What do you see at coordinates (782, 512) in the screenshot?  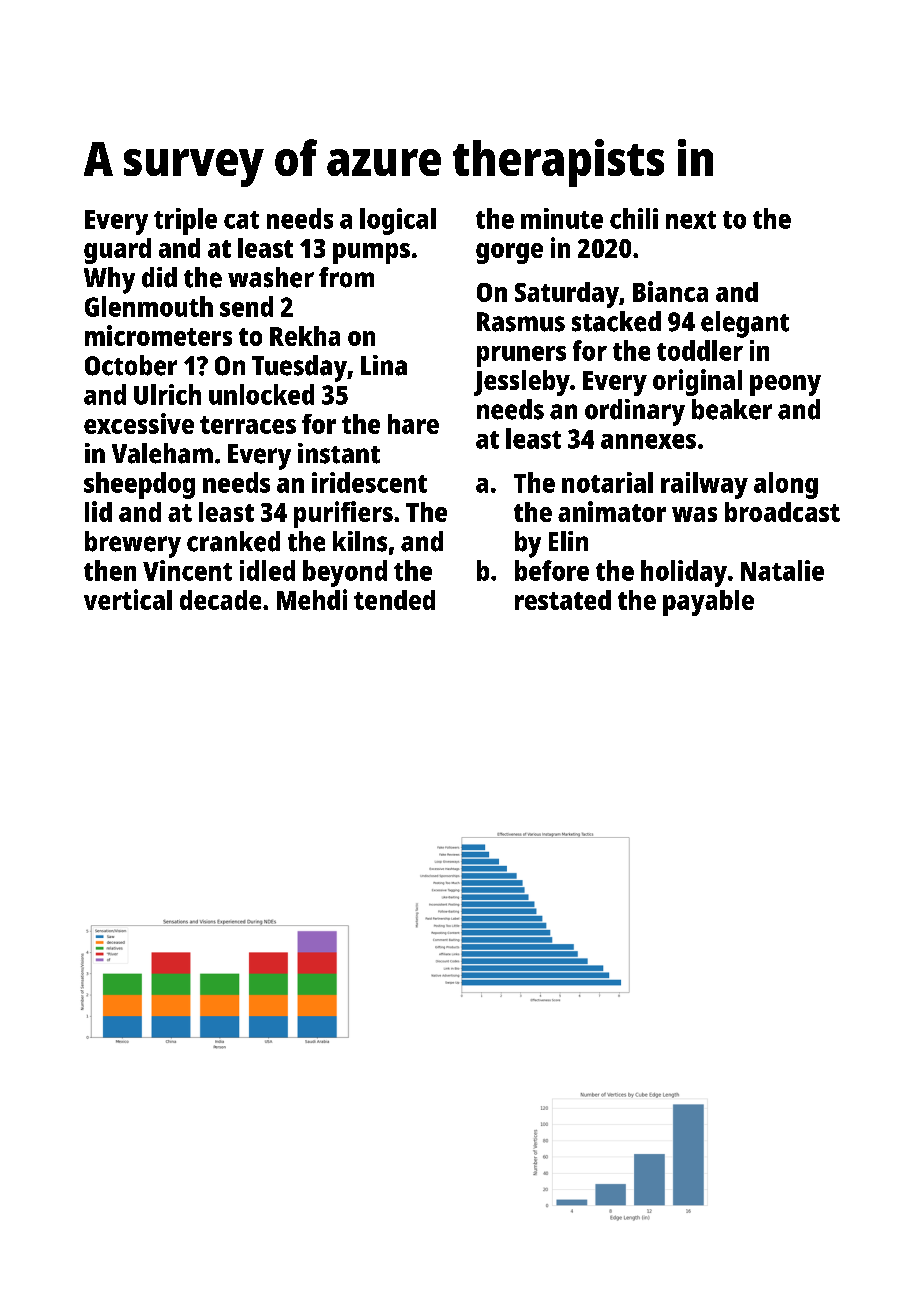 I see `broadcast` at bounding box center [782, 512].
